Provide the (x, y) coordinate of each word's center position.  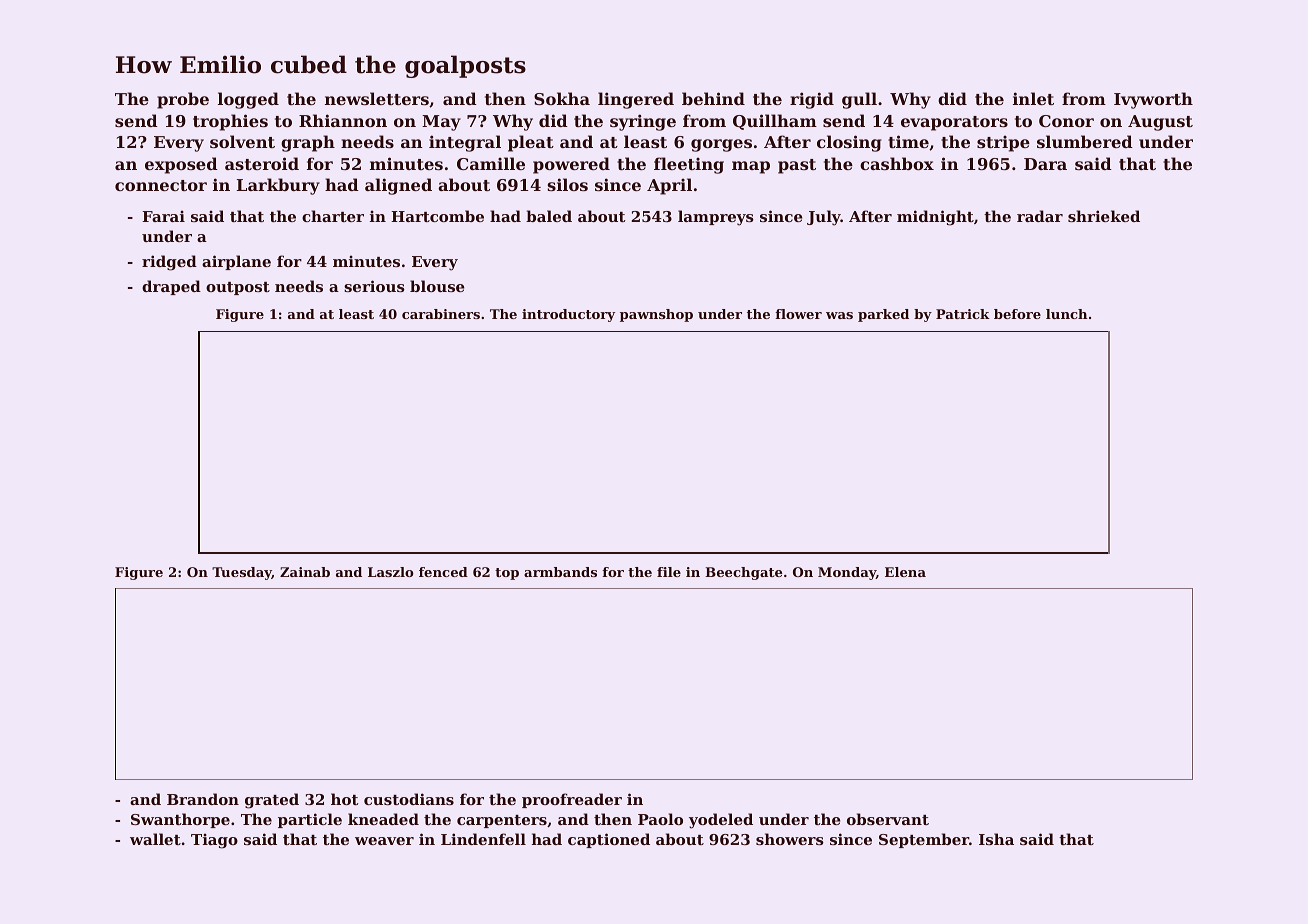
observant (888, 819)
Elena (905, 572)
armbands (560, 572)
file (669, 572)
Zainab (305, 572)
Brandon (203, 799)
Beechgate (743, 573)
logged (248, 100)
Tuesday (242, 573)
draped (171, 287)
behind (713, 98)
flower (798, 314)
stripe (1003, 143)
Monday (847, 573)
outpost (238, 288)
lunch (1066, 314)
